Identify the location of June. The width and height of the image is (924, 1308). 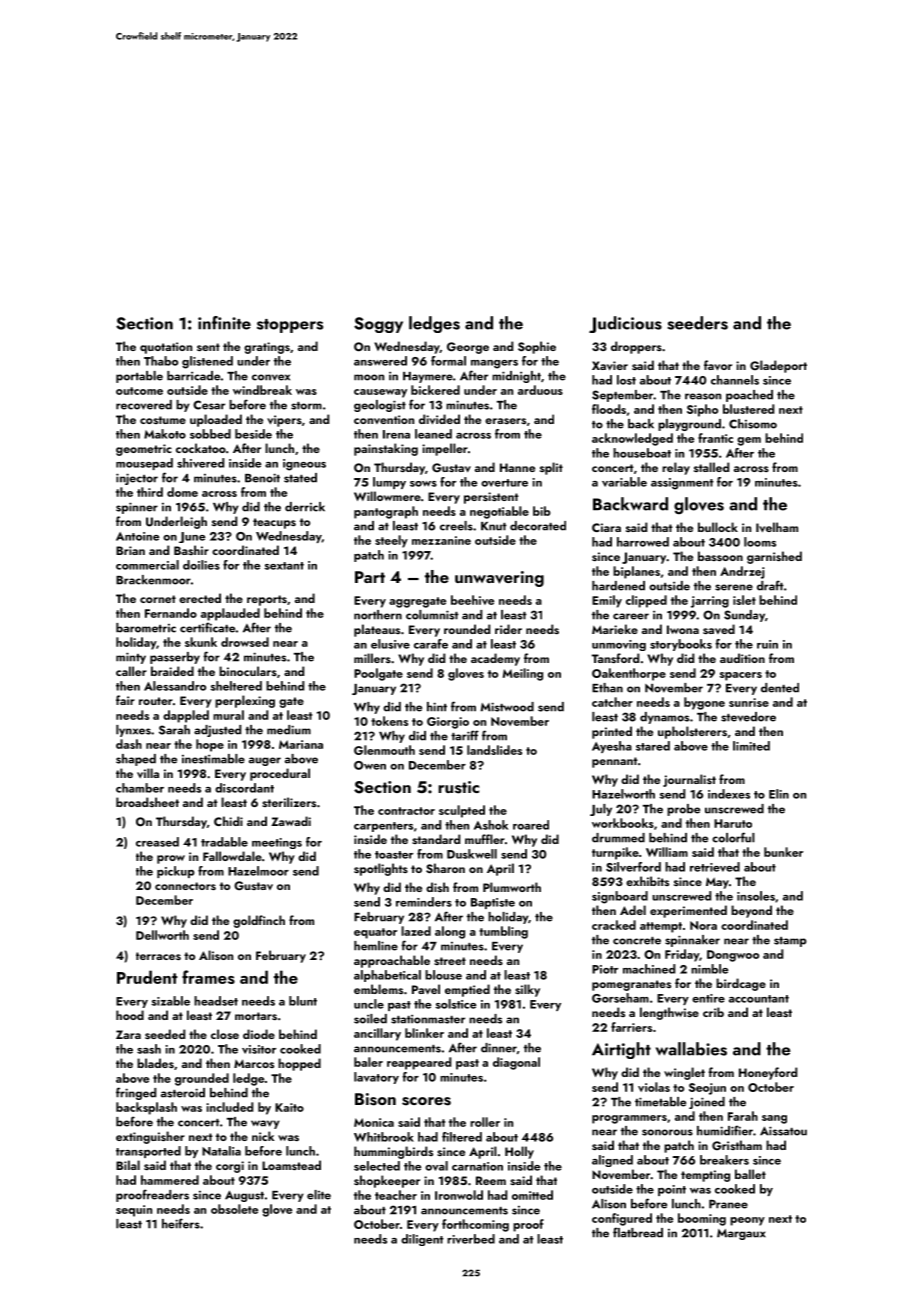
(192, 537).
